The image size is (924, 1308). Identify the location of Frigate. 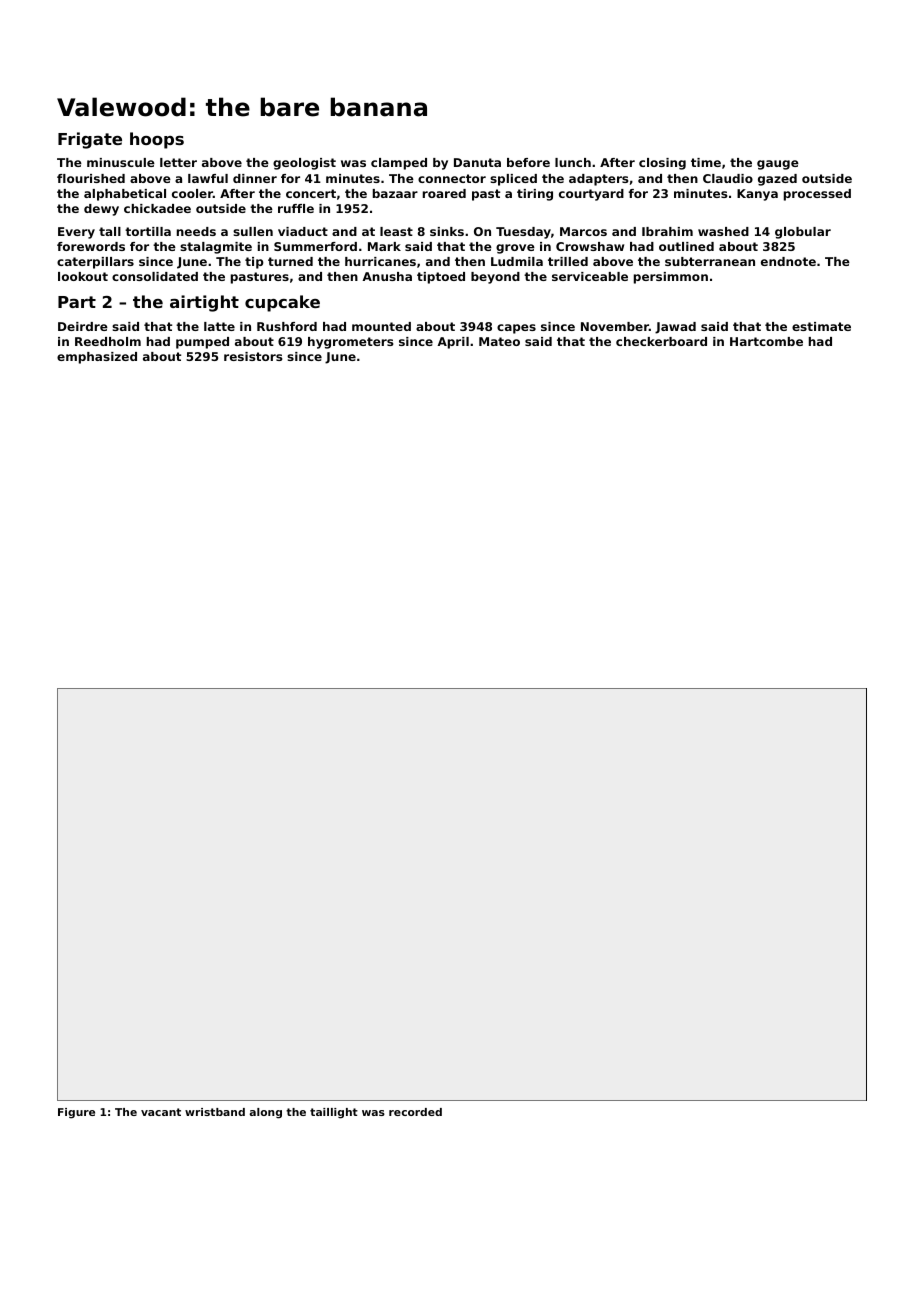
(90, 140).
